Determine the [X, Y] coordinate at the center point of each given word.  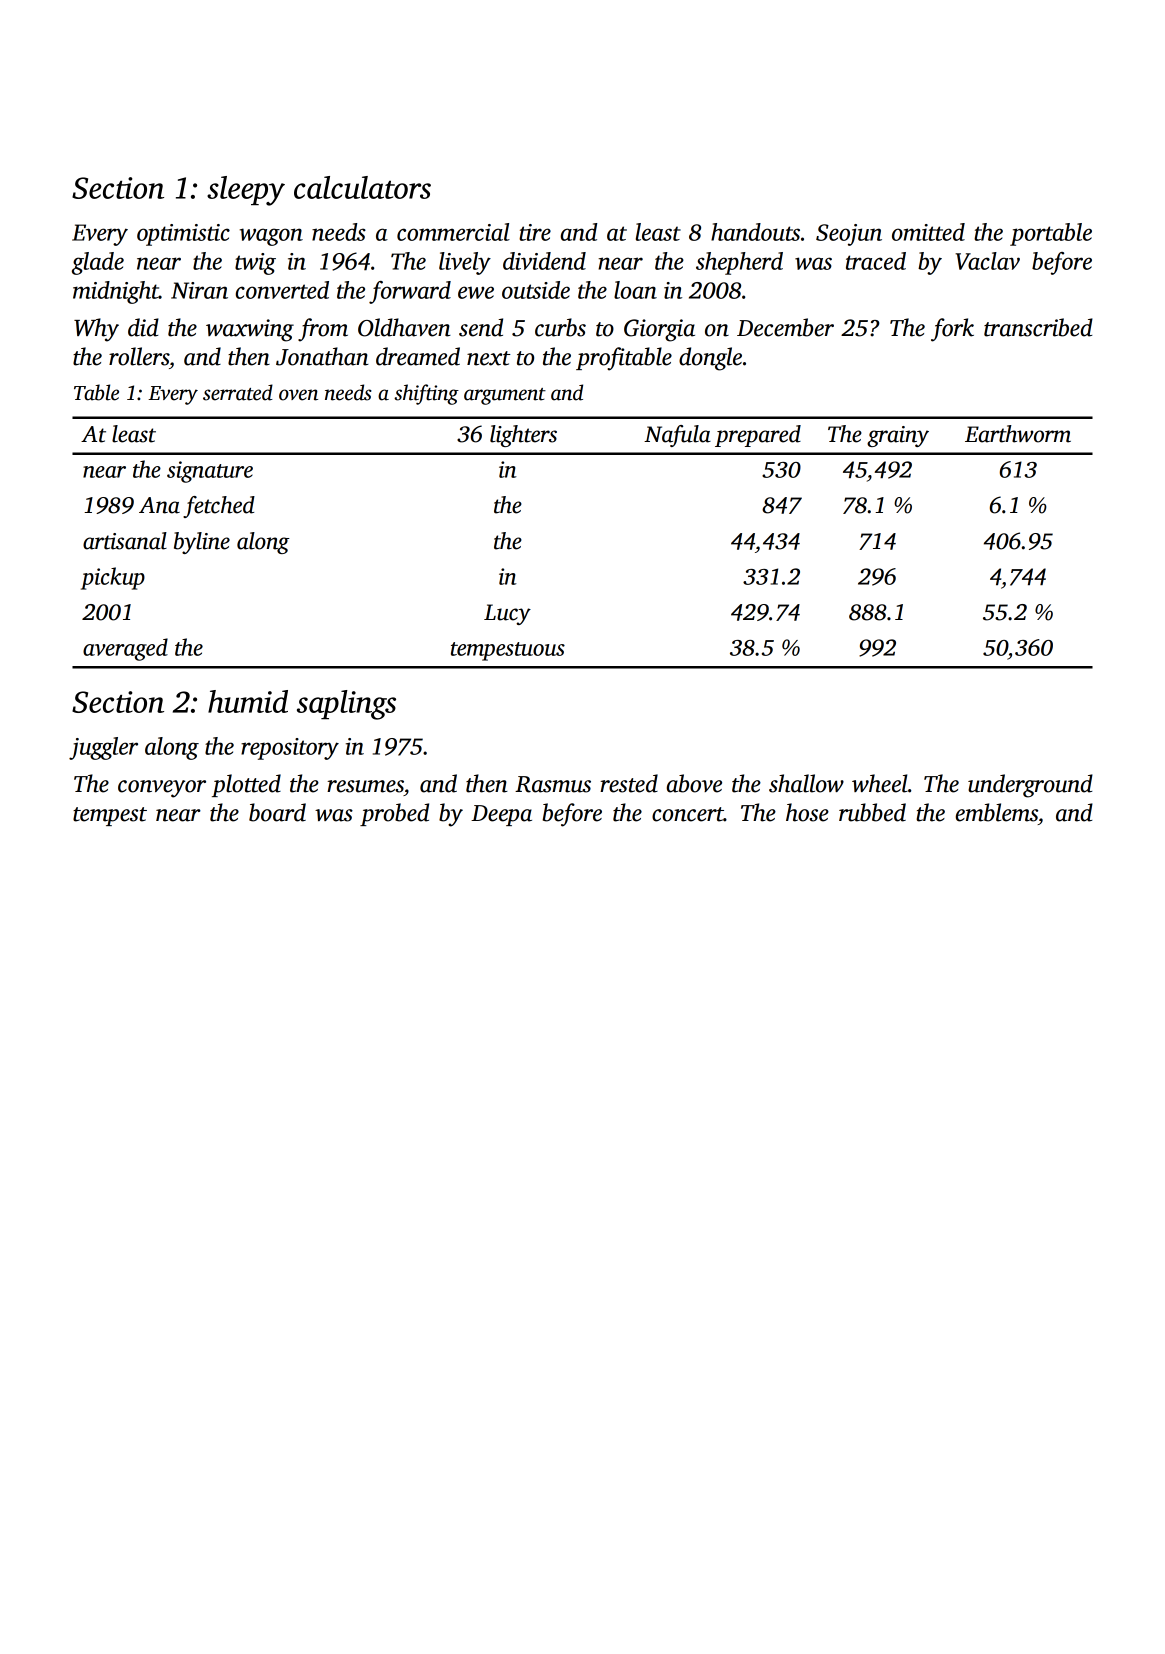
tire [535, 232]
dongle [710, 359]
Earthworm [1018, 434]
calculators [362, 187]
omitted [928, 232]
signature [210, 472]
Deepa [501, 815]
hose [807, 812]
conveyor [162, 789]
